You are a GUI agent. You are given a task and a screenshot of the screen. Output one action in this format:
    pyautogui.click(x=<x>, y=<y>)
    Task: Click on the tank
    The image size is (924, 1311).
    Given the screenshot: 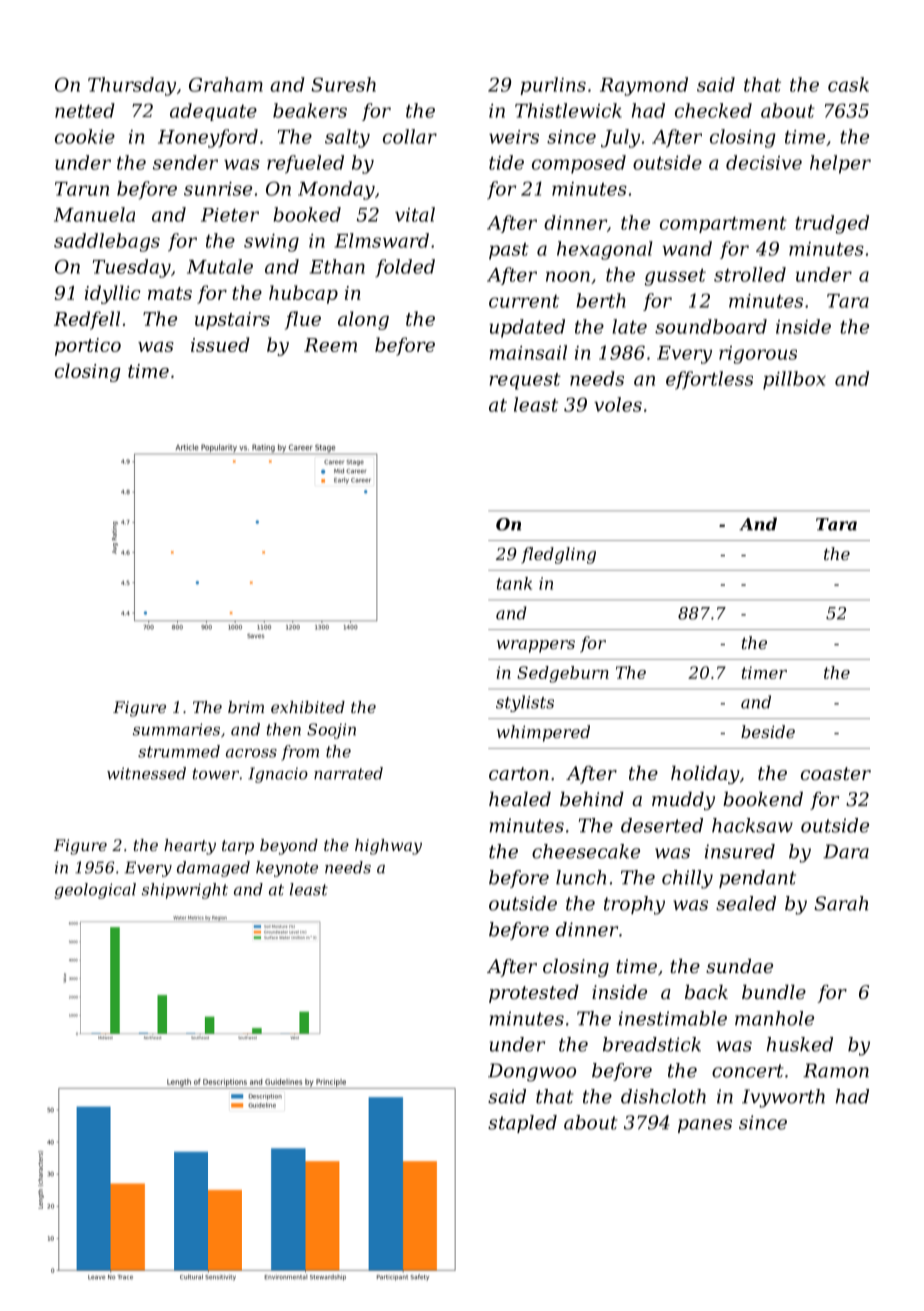 What is the action you would take?
    pyautogui.click(x=514, y=583)
